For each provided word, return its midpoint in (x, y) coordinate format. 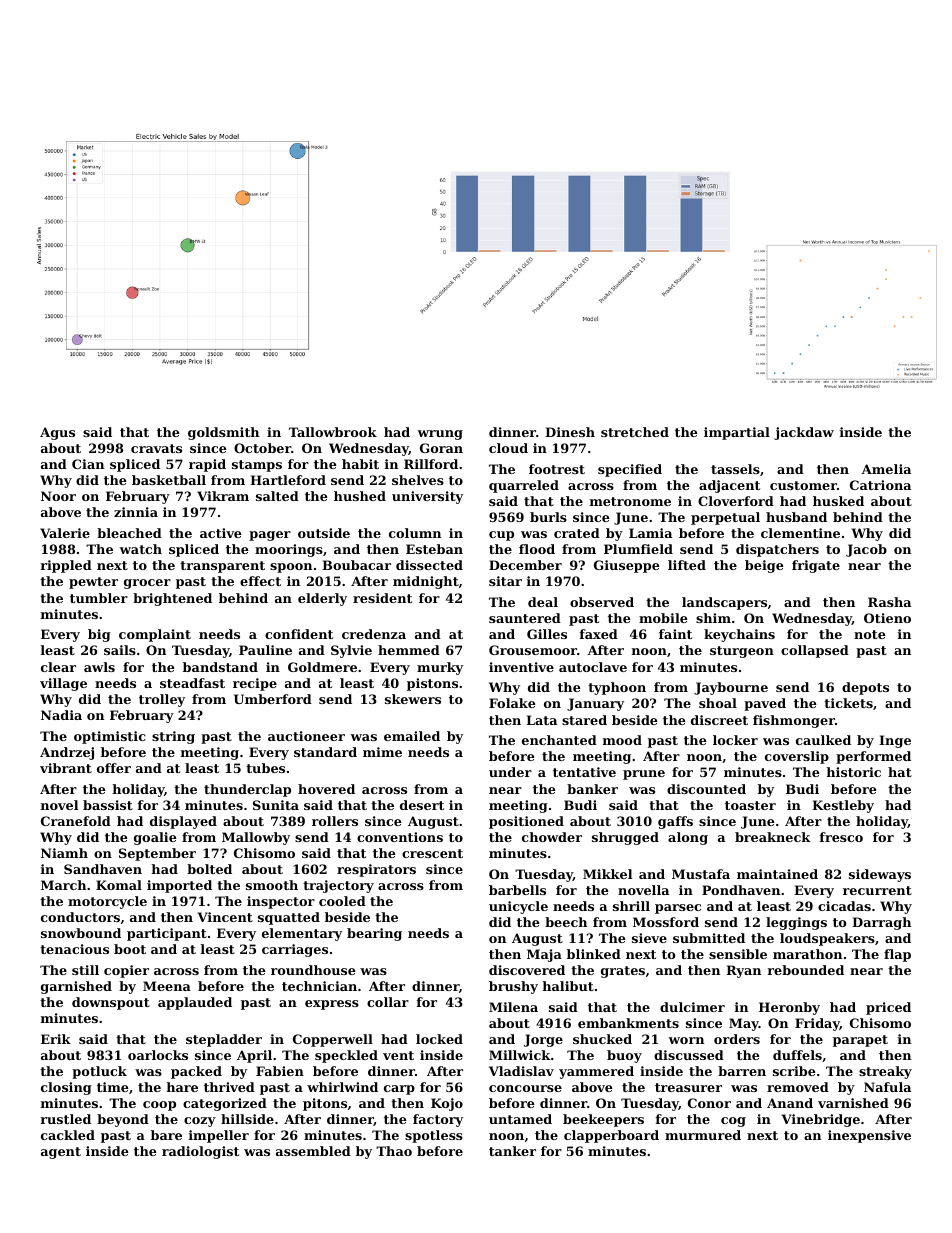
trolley (162, 700)
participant (167, 934)
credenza (374, 634)
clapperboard (611, 1136)
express (332, 1005)
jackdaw (804, 433)
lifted (687, 565)
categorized (225, 1104)
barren (742, 1071)
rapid (207, 465)
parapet (860, 1041)
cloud (508, 448)
